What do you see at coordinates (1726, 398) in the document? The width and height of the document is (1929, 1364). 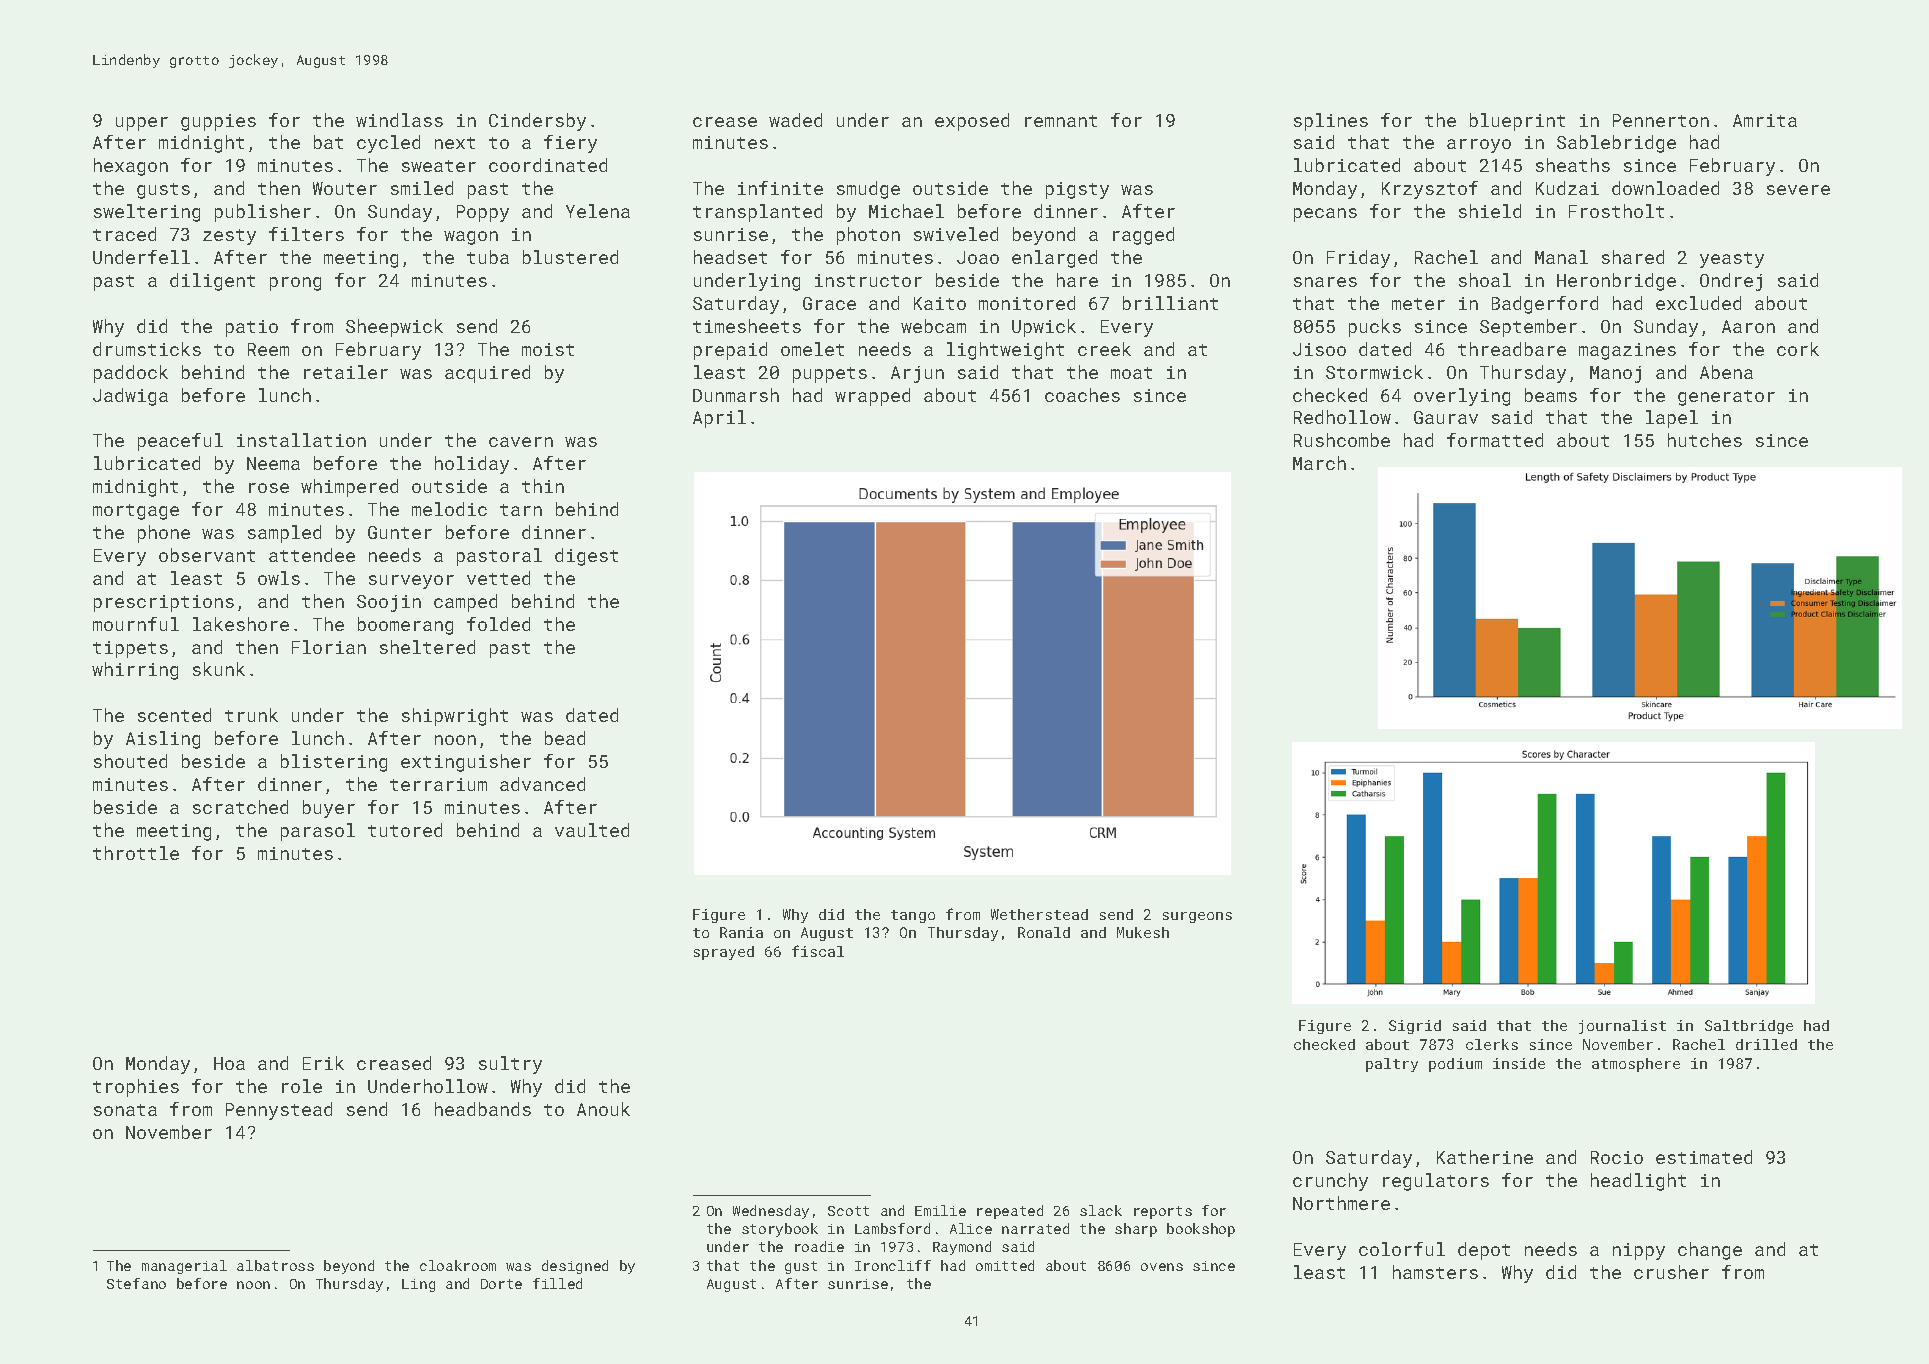 I see `generator` at bounding box center [1726, 398].
